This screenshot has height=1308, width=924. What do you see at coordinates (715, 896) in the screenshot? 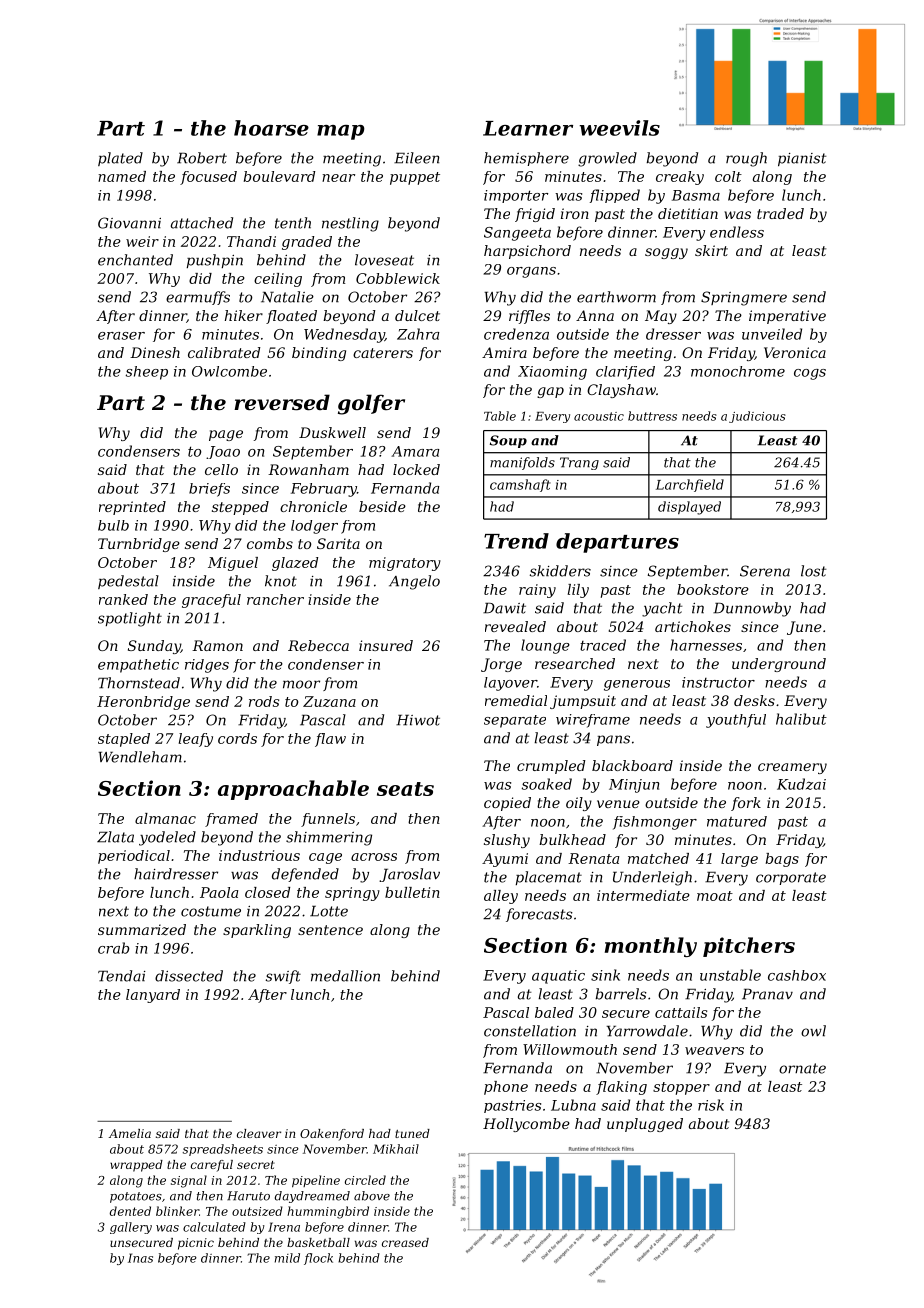
I see `moat` at bounding box center [715, 896].
